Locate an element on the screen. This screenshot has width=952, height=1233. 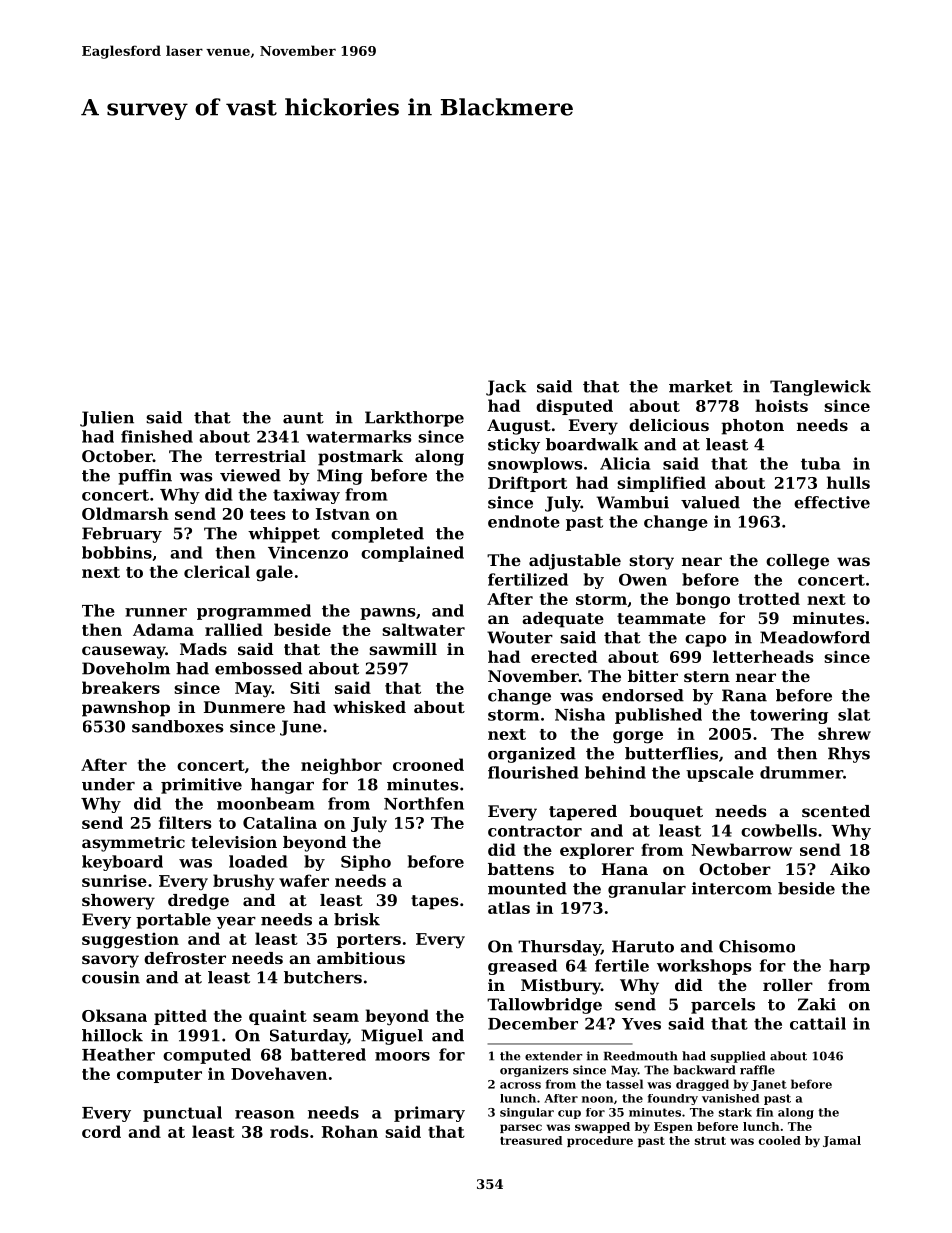
erected is located at coordinates (564, 656).
